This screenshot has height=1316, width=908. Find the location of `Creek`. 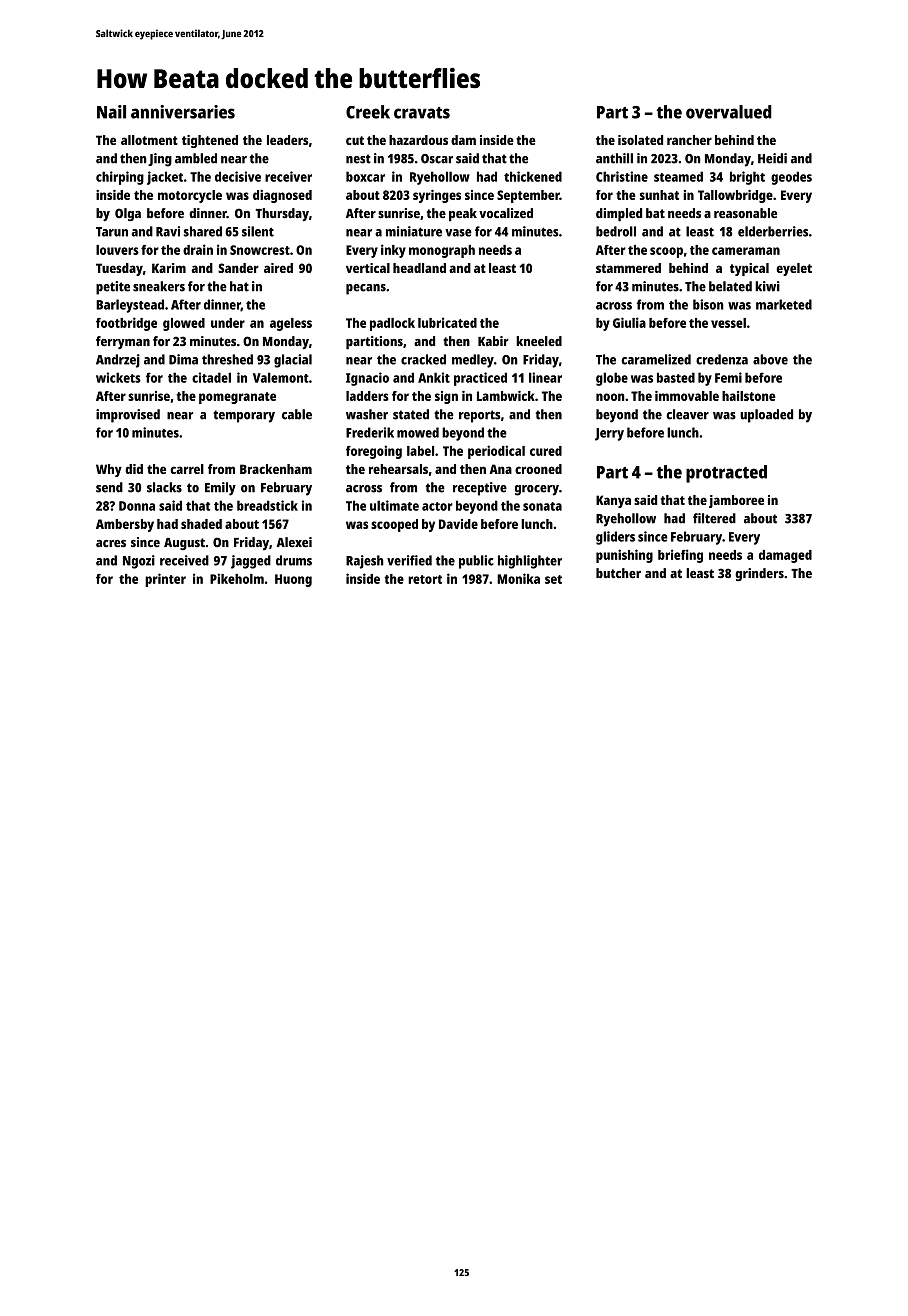

Creek is located at coordinates (368, 112).
